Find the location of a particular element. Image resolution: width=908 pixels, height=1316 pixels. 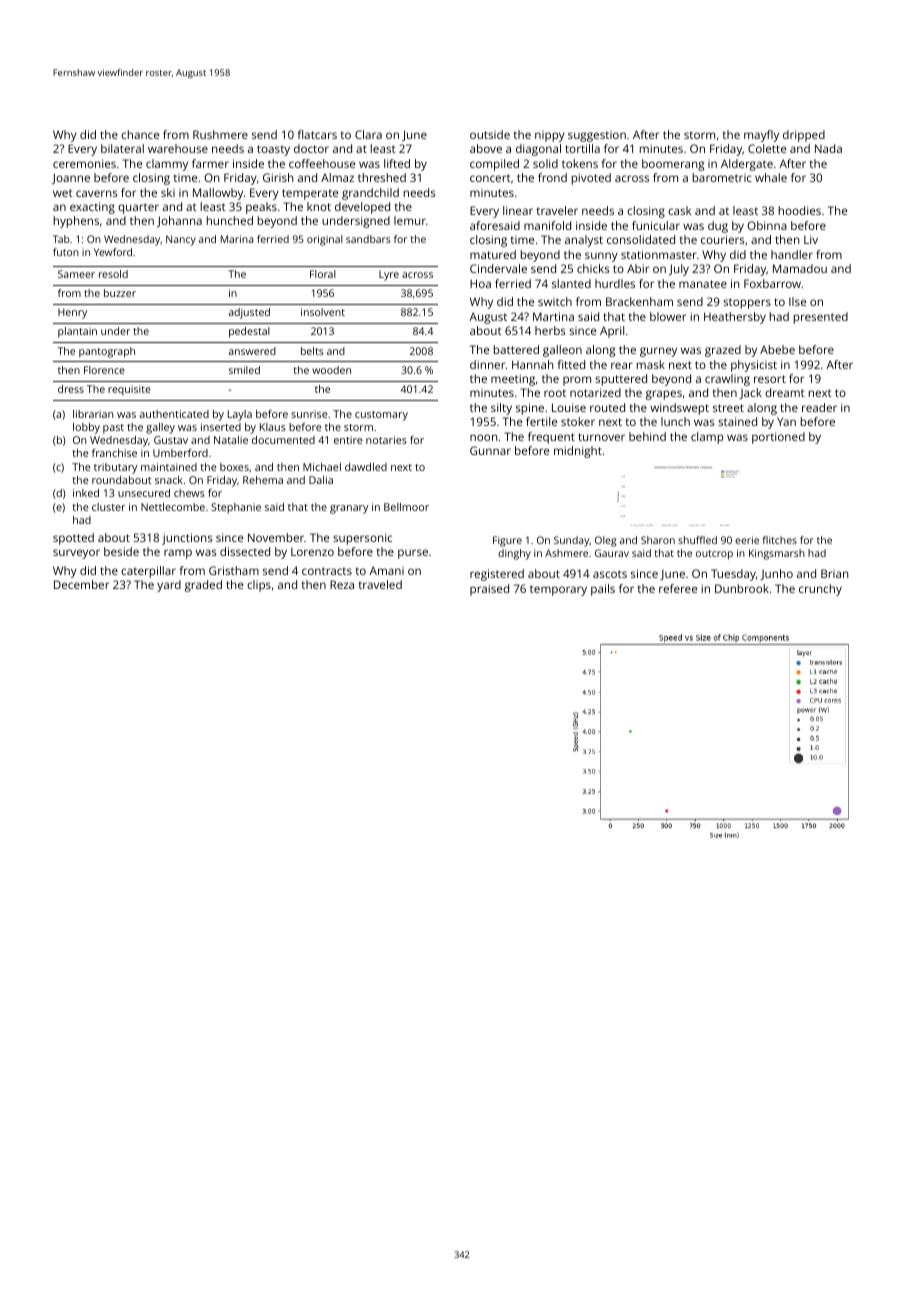

peaks is located at coordinates (261, 208).
